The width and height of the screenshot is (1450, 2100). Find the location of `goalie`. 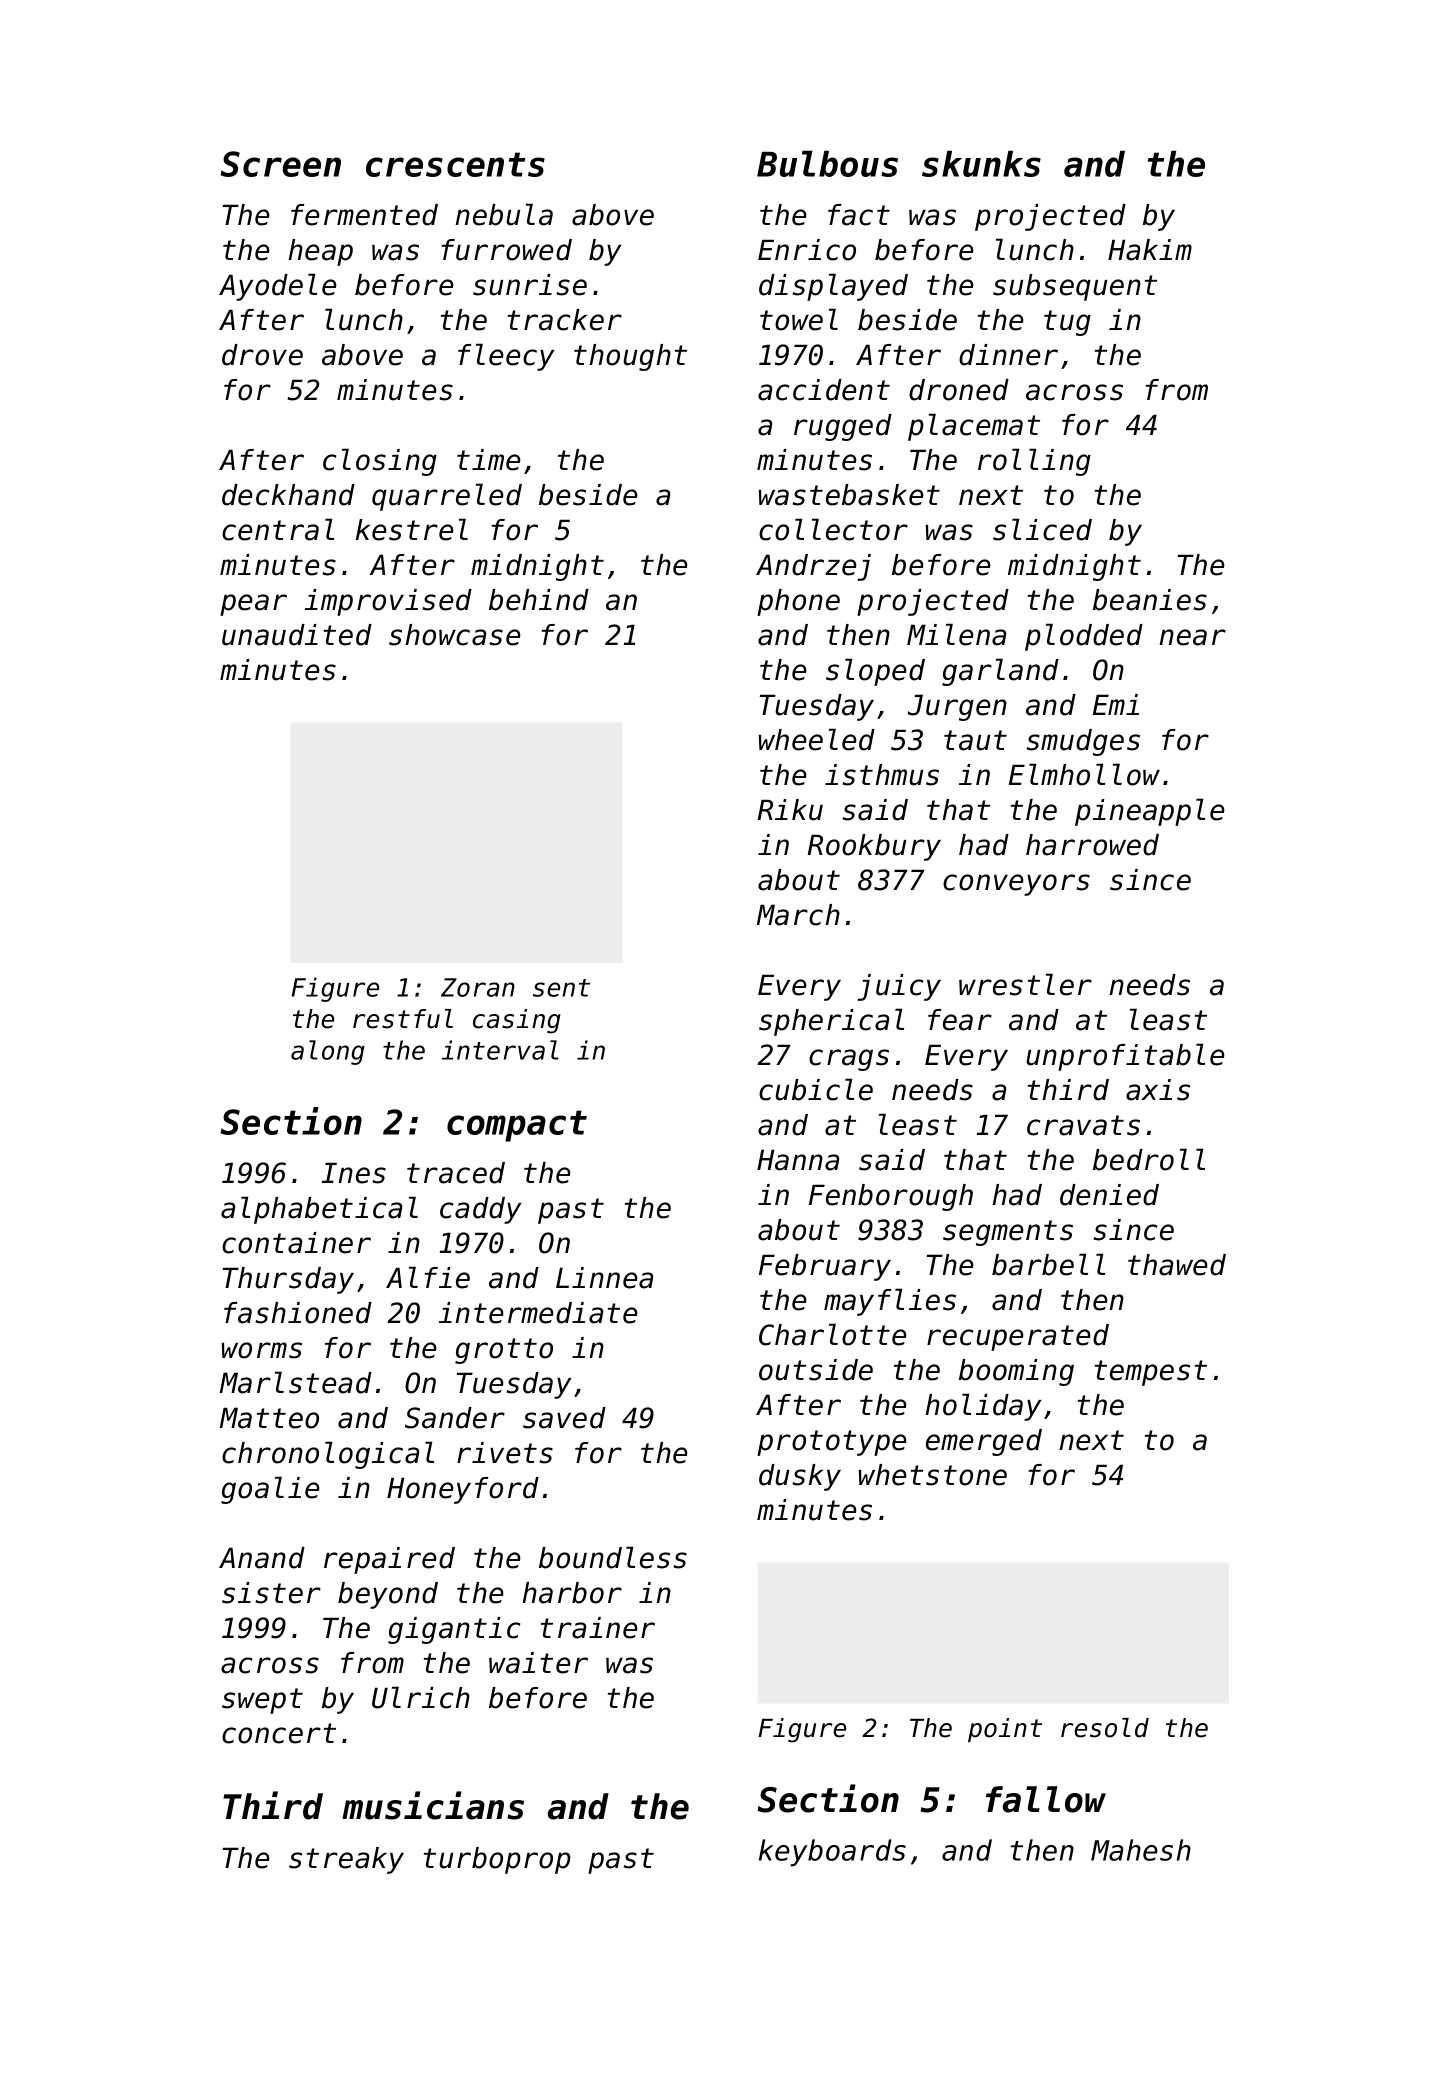

goalie is located at coordinates (270, 1490).
